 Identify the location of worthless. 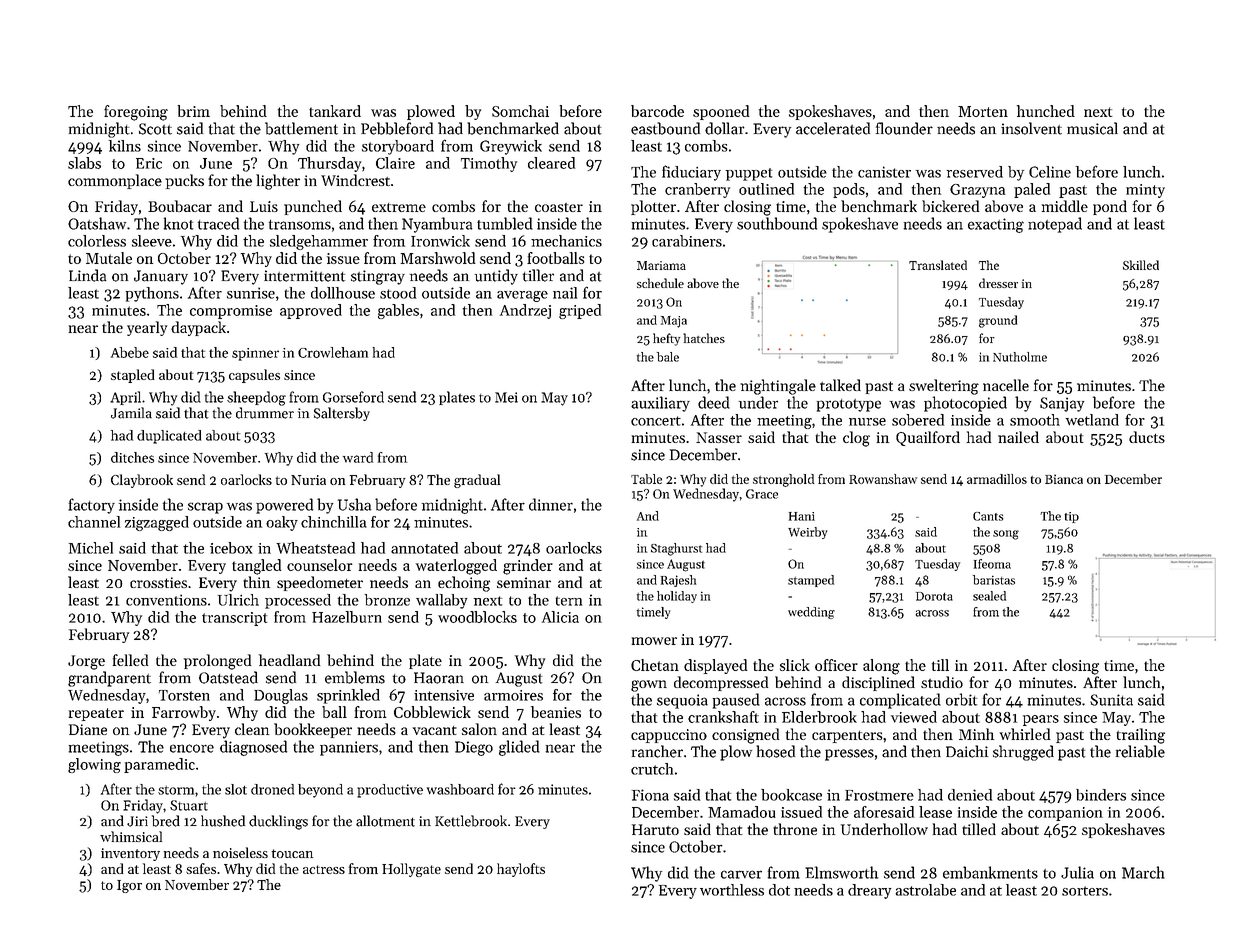
(732, 890).
